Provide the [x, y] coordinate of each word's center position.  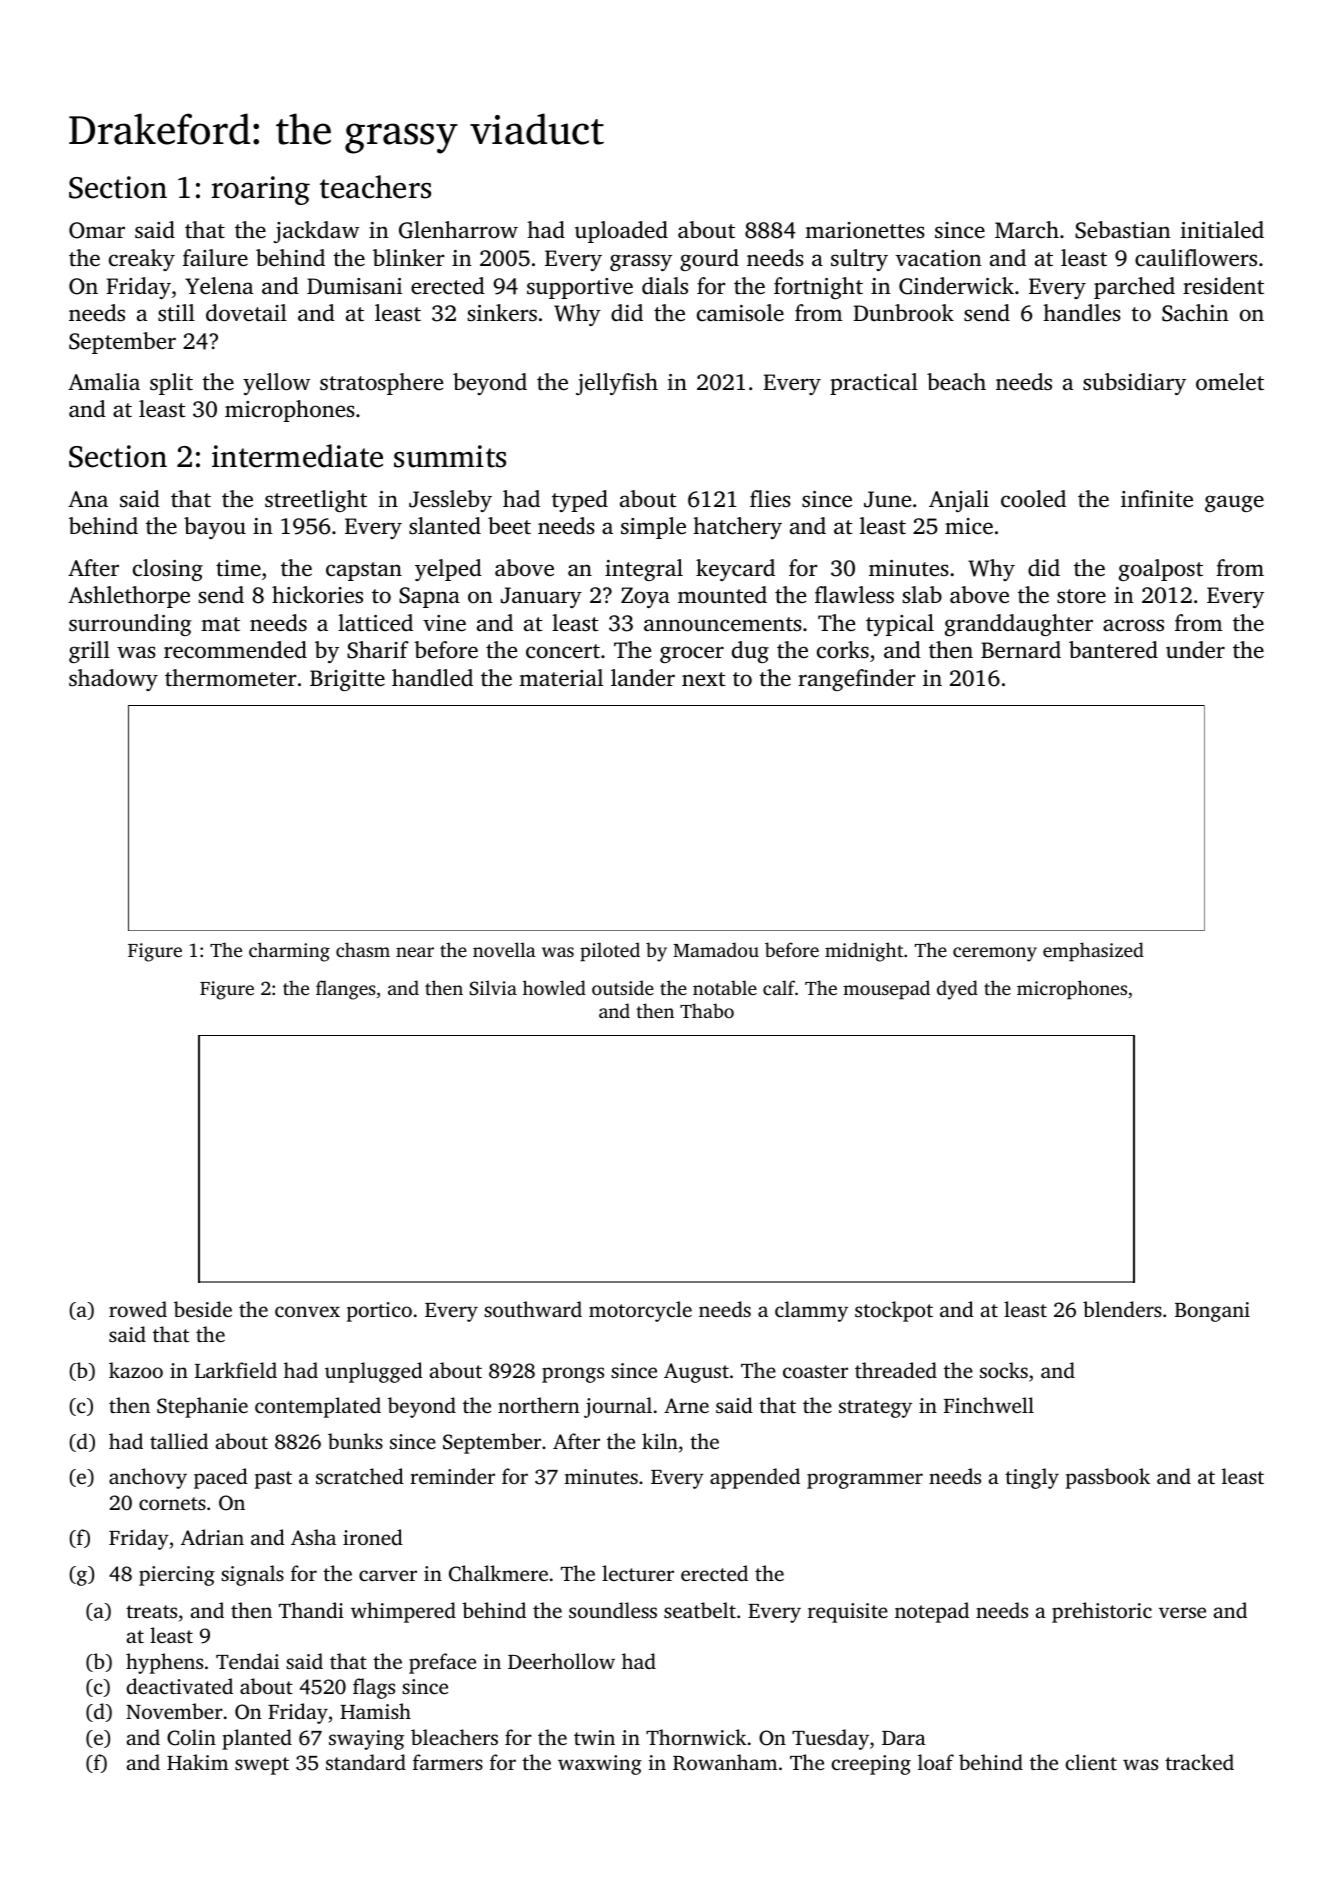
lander [643, 677]
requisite [848, 1613]
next [703, 679]
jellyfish [617, 384]
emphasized [1093, 952]
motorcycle [640, 1311]
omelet [1230, 382]
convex [307, 1311]
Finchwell [989, 1405]
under [1195, 650]
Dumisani [354, 286]
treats [151, 1611]
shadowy [113, 680]
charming [289, 952]
